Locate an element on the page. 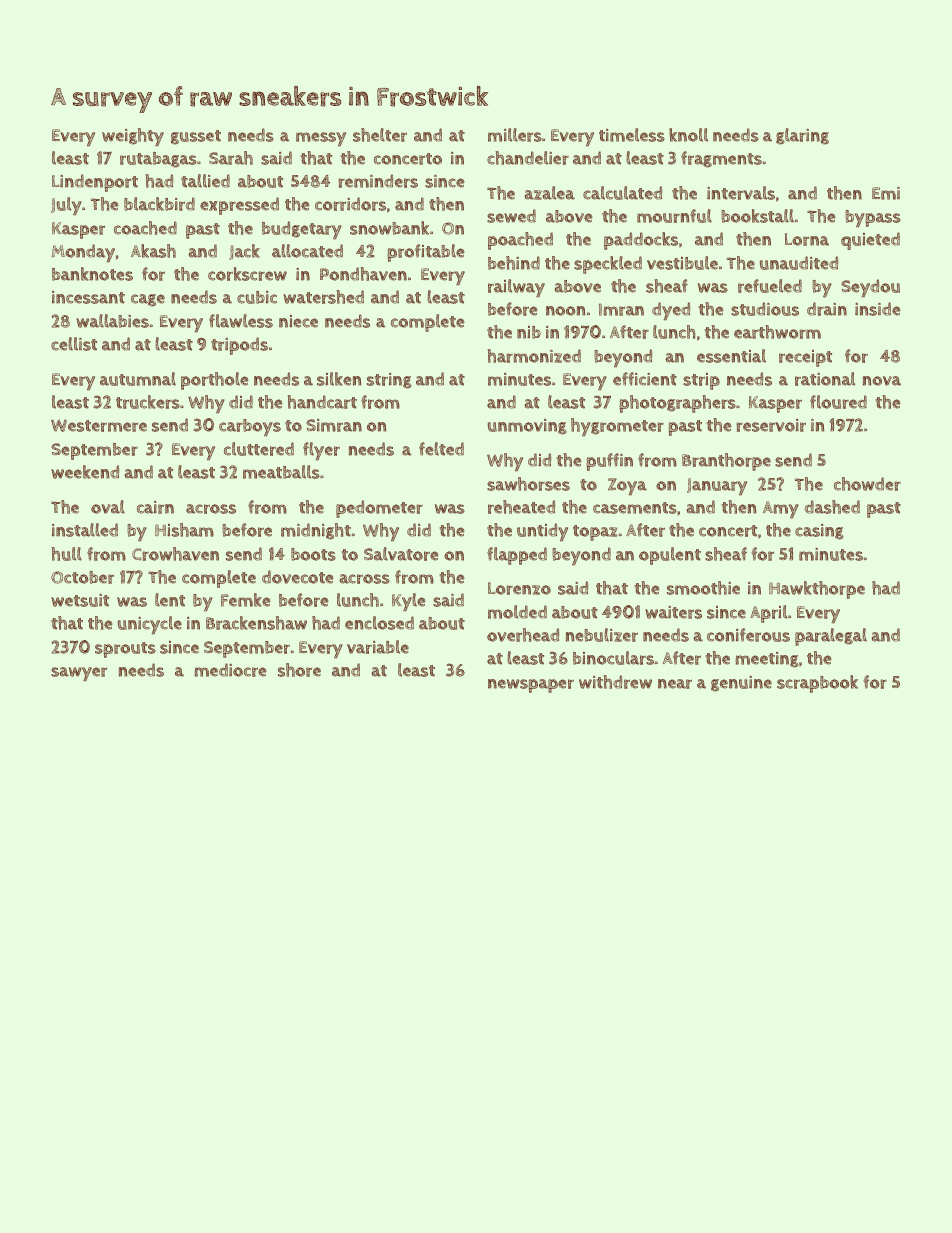 This image has height=1233, width=952. reservoir is located at coordinates (771, 425).
